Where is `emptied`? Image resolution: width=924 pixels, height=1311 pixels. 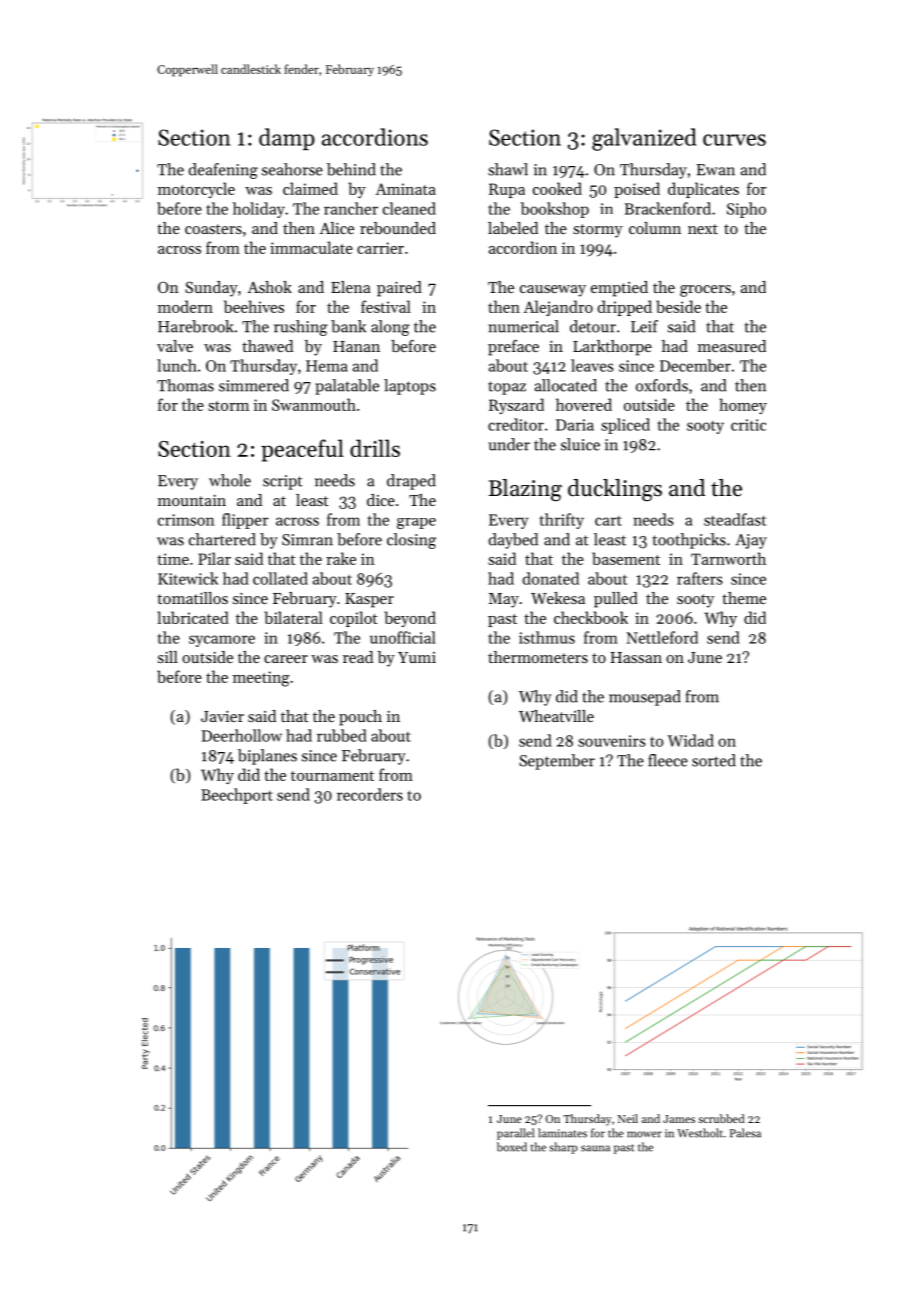 emptied is located at coordinates (619, 289).
